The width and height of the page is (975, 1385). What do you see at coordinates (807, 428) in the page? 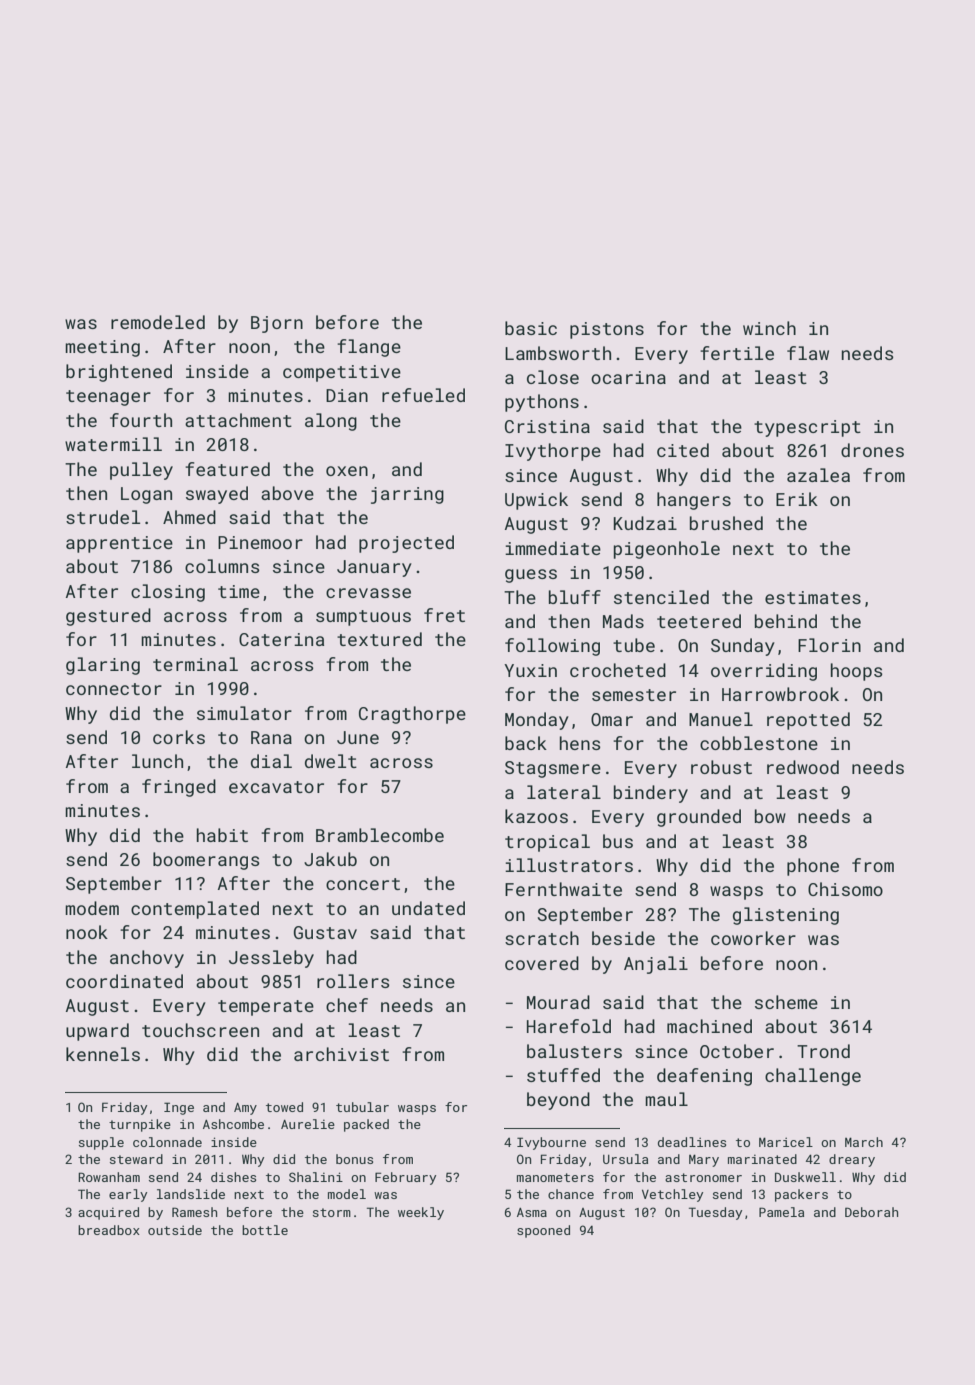
I see `typescript` at bounding box center [807, 428].
